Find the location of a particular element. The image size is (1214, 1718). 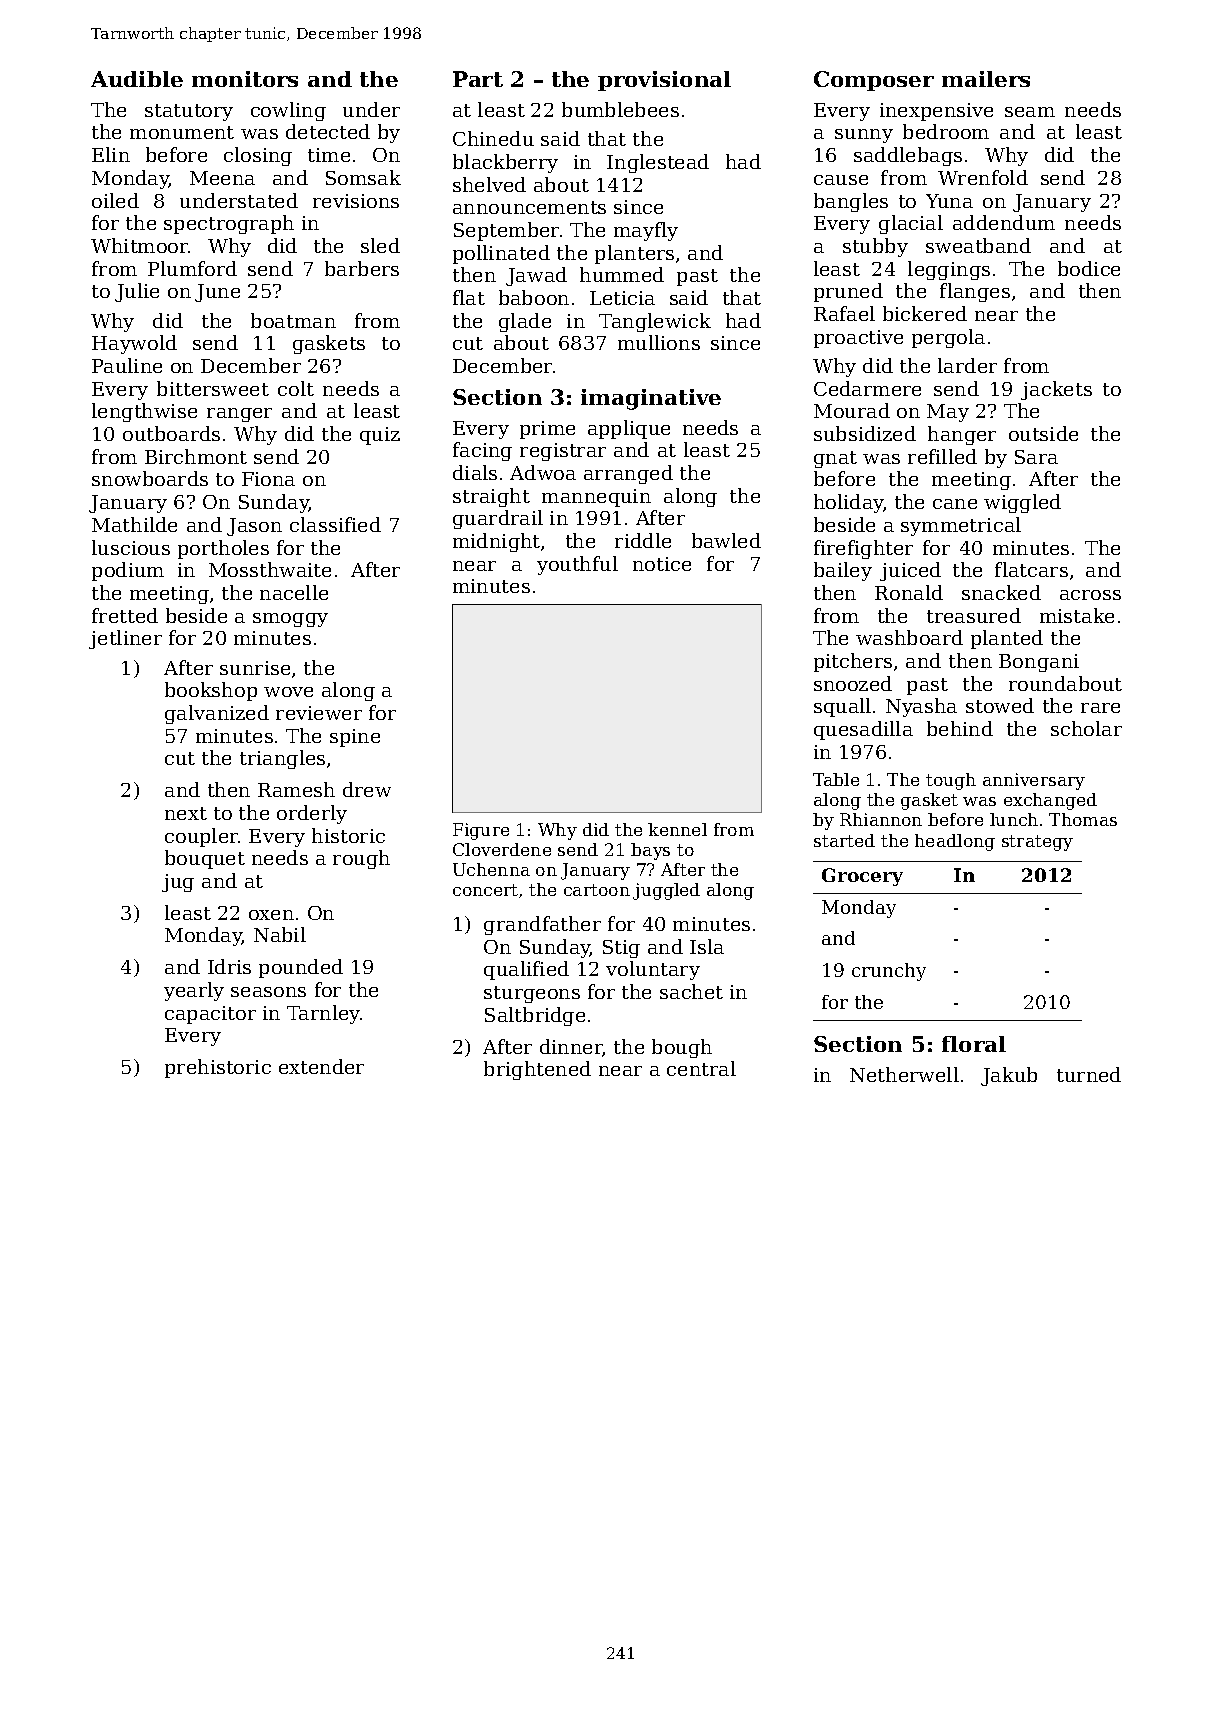

bough is located at coordinates (682, 1048).
